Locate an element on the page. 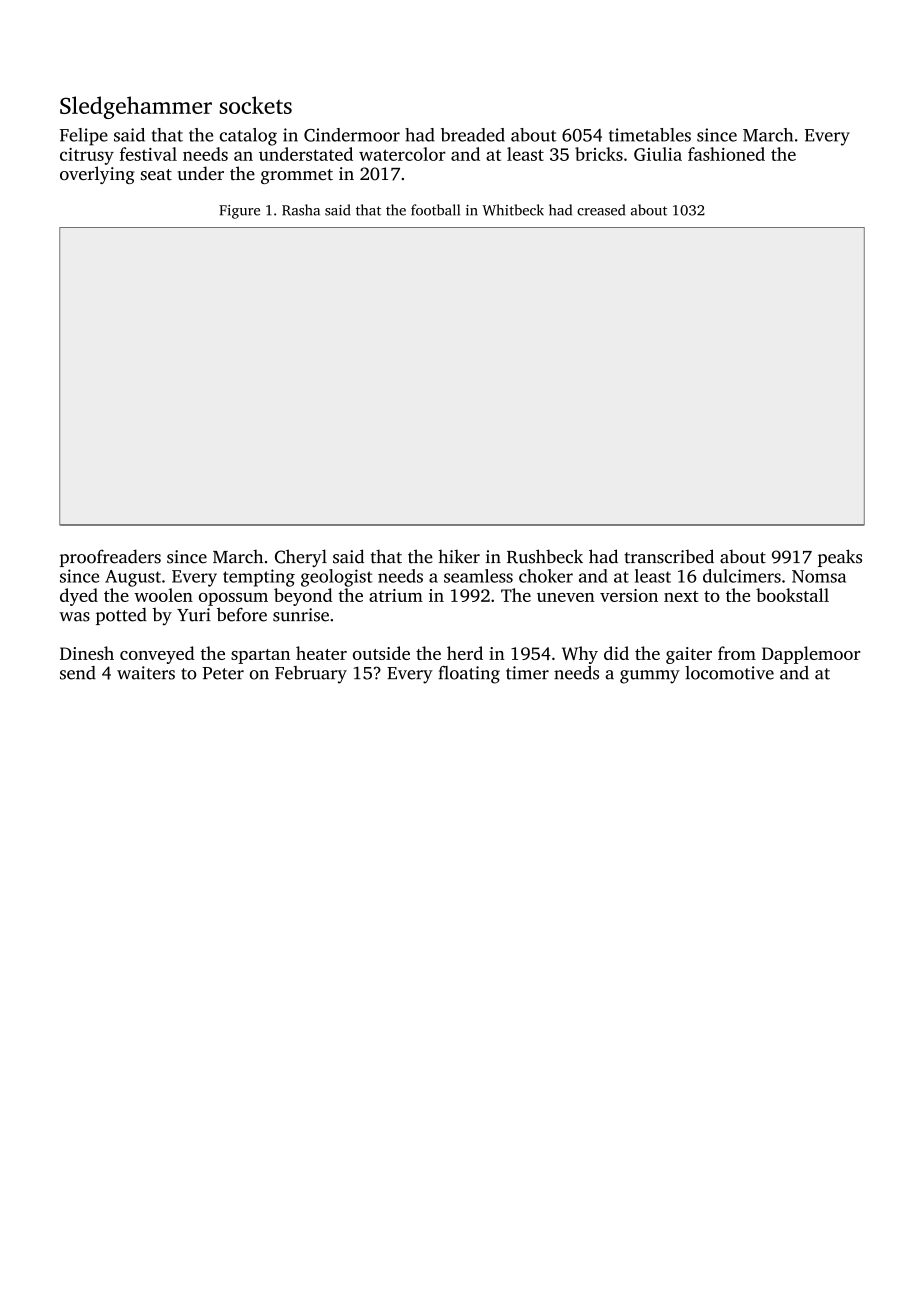  creased is located at coordinates (601, 210).
